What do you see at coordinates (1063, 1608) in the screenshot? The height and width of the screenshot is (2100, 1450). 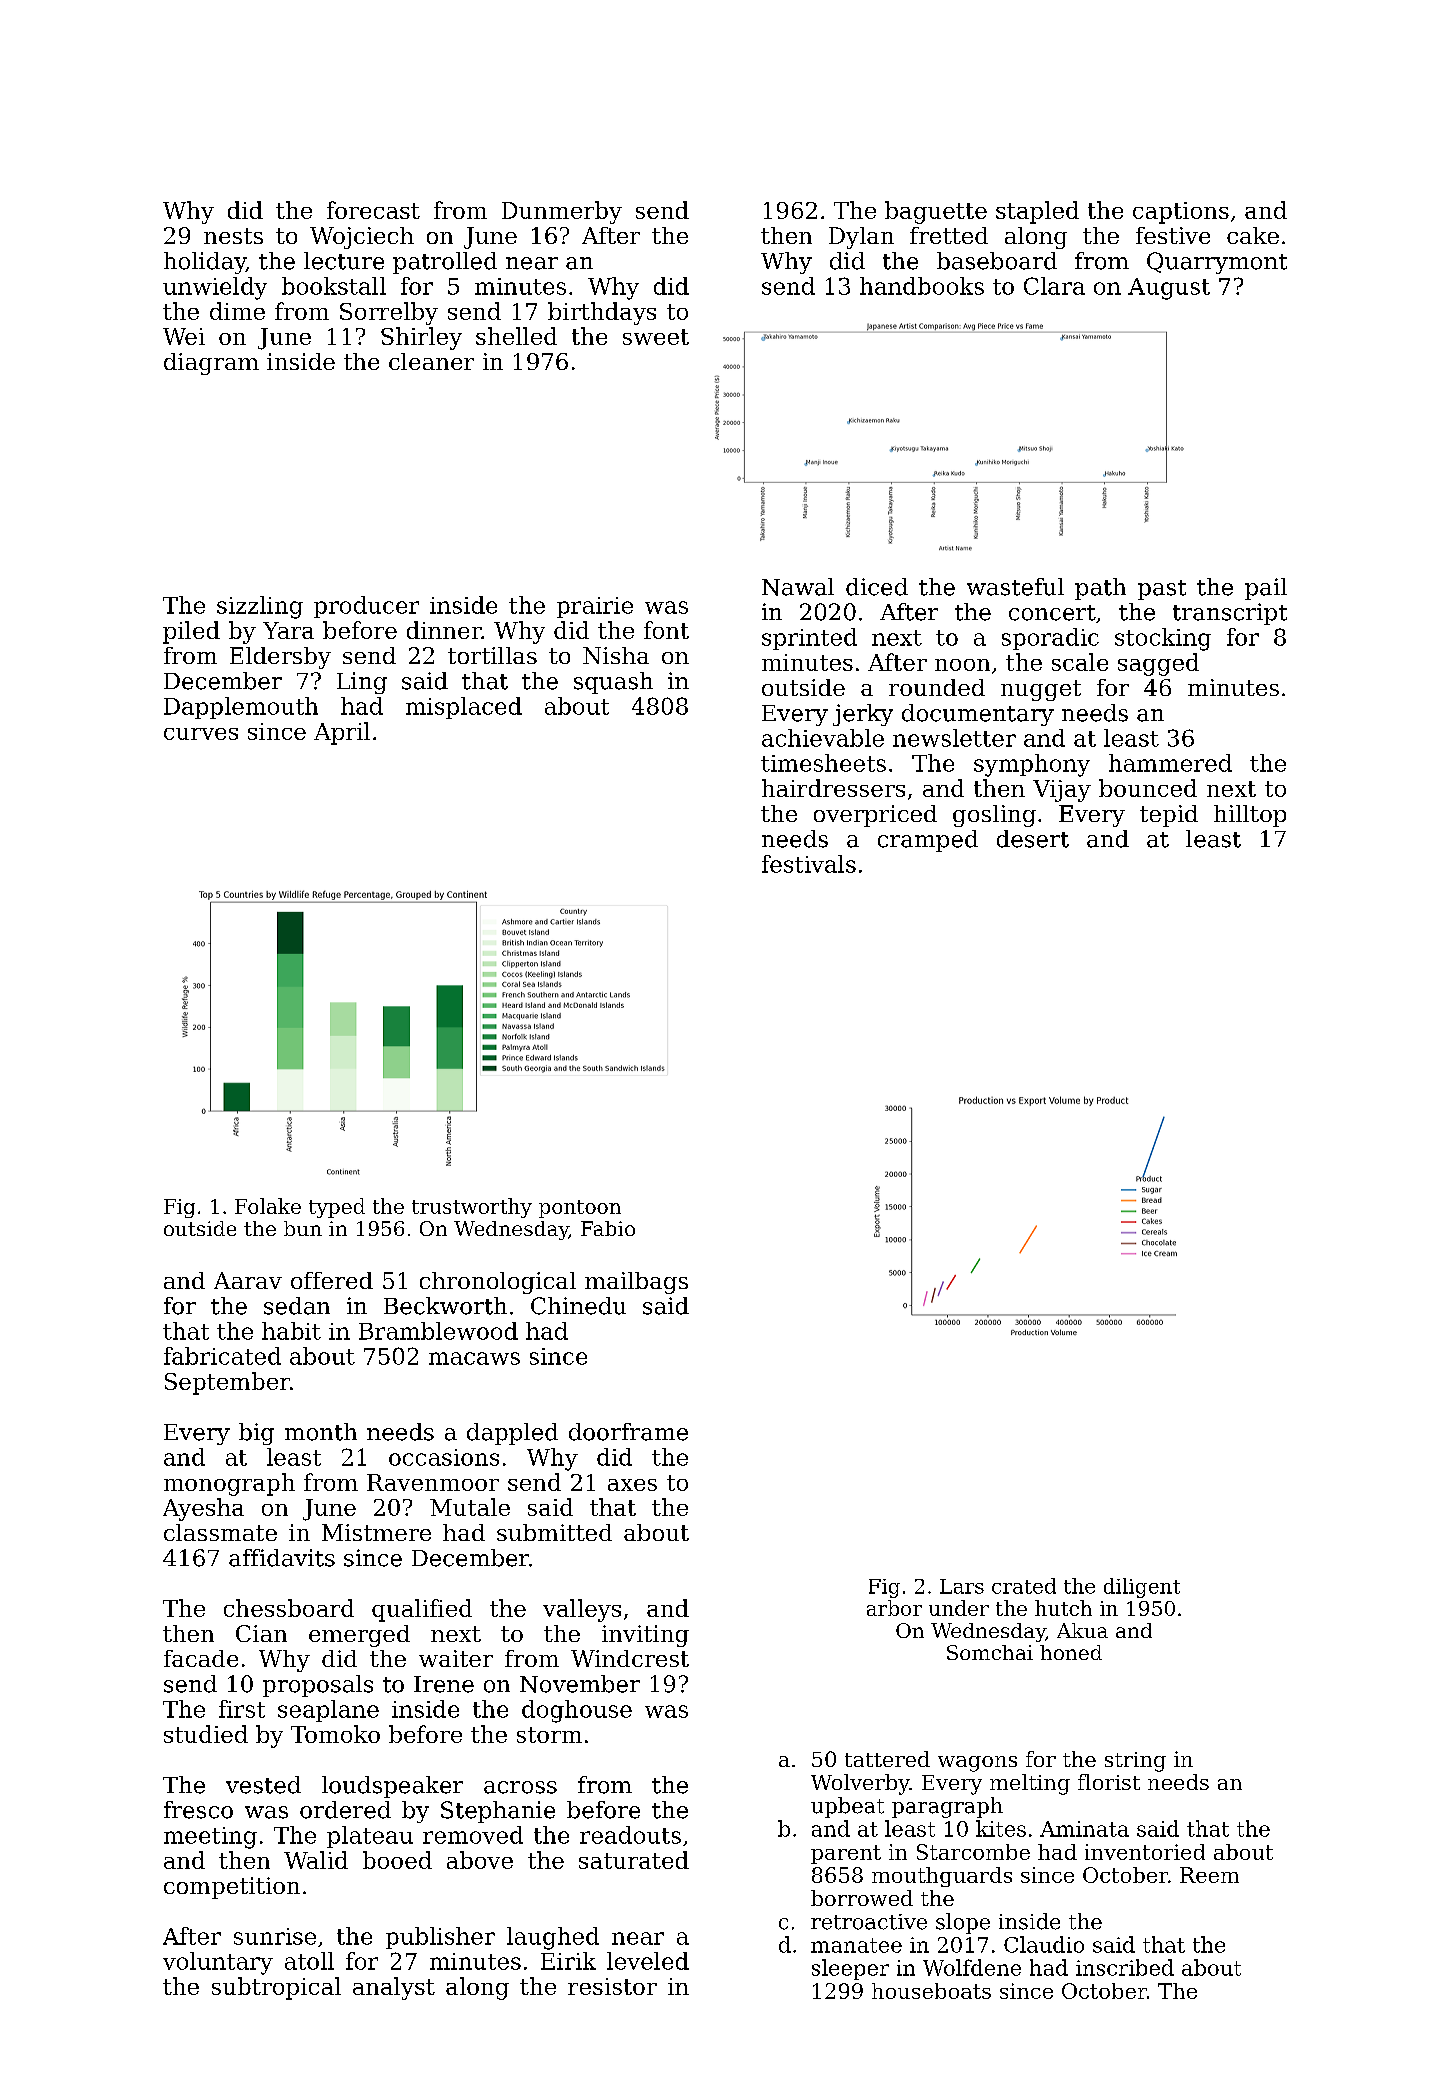 I see `hutch` at bounding box center [1063, 1608].
